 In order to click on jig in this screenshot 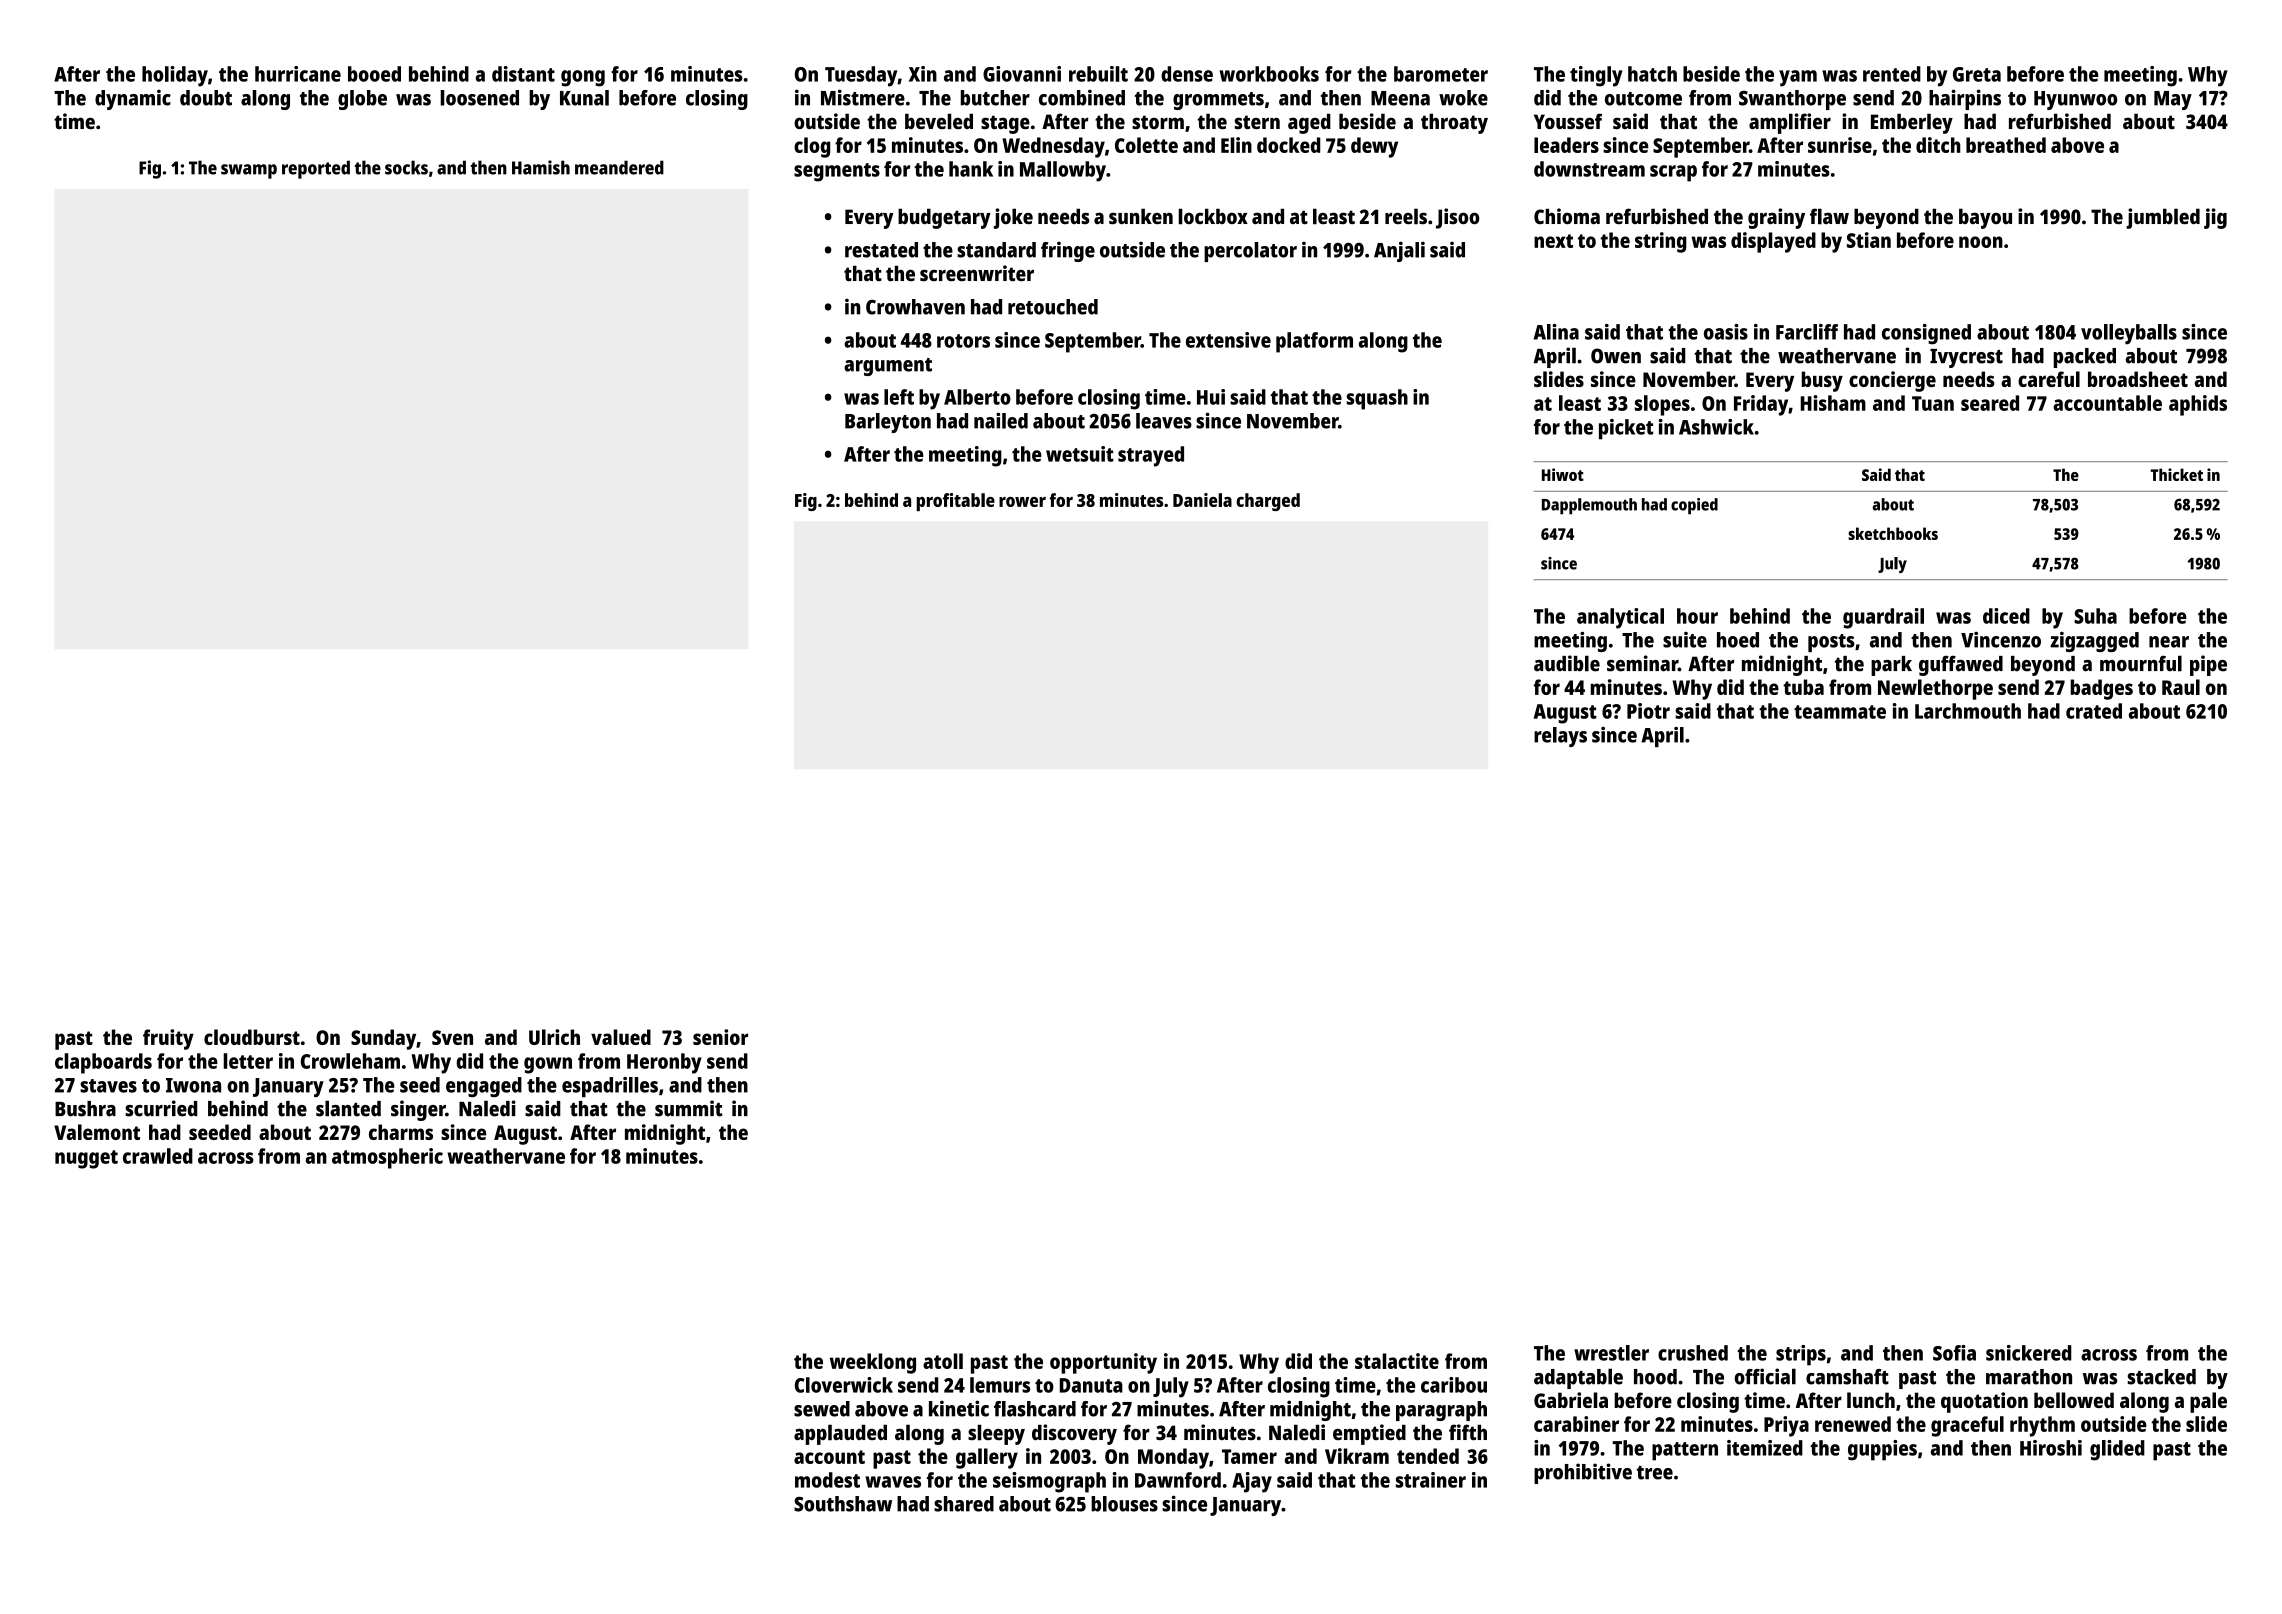, I will do `click(2215, 218)`.
